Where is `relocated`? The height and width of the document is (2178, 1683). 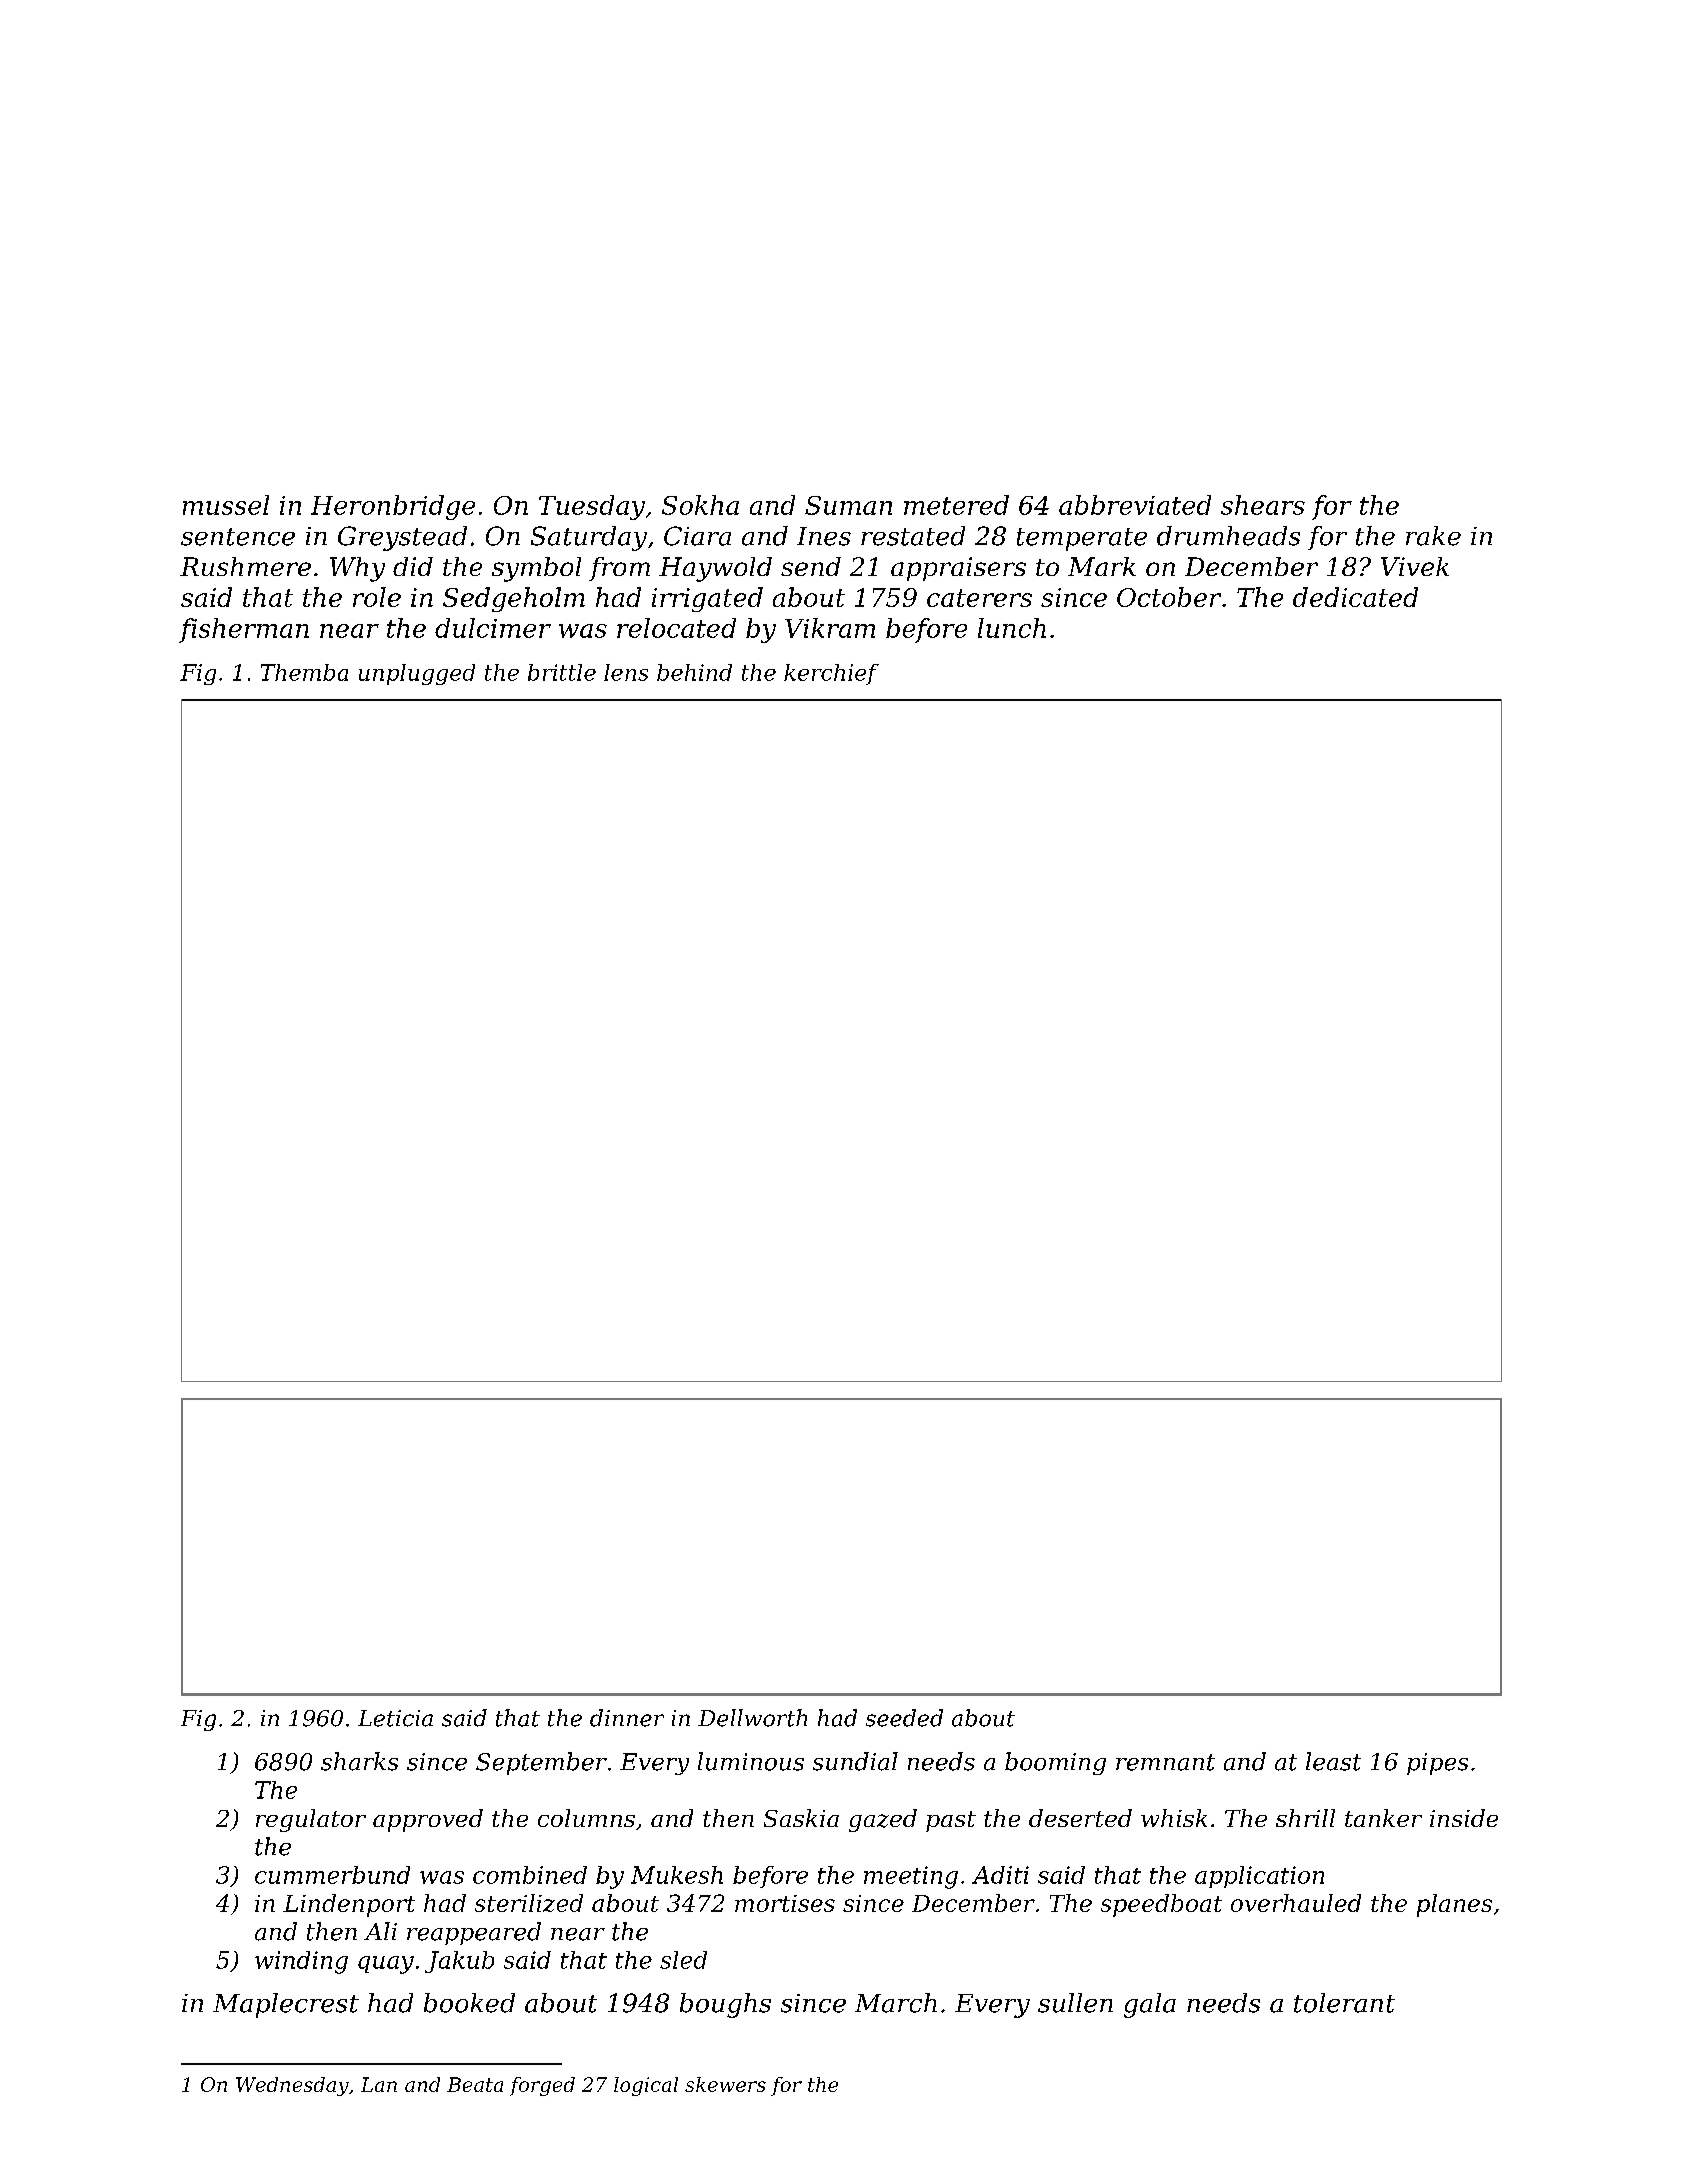 relocated is located at coordinates (676, 628).
